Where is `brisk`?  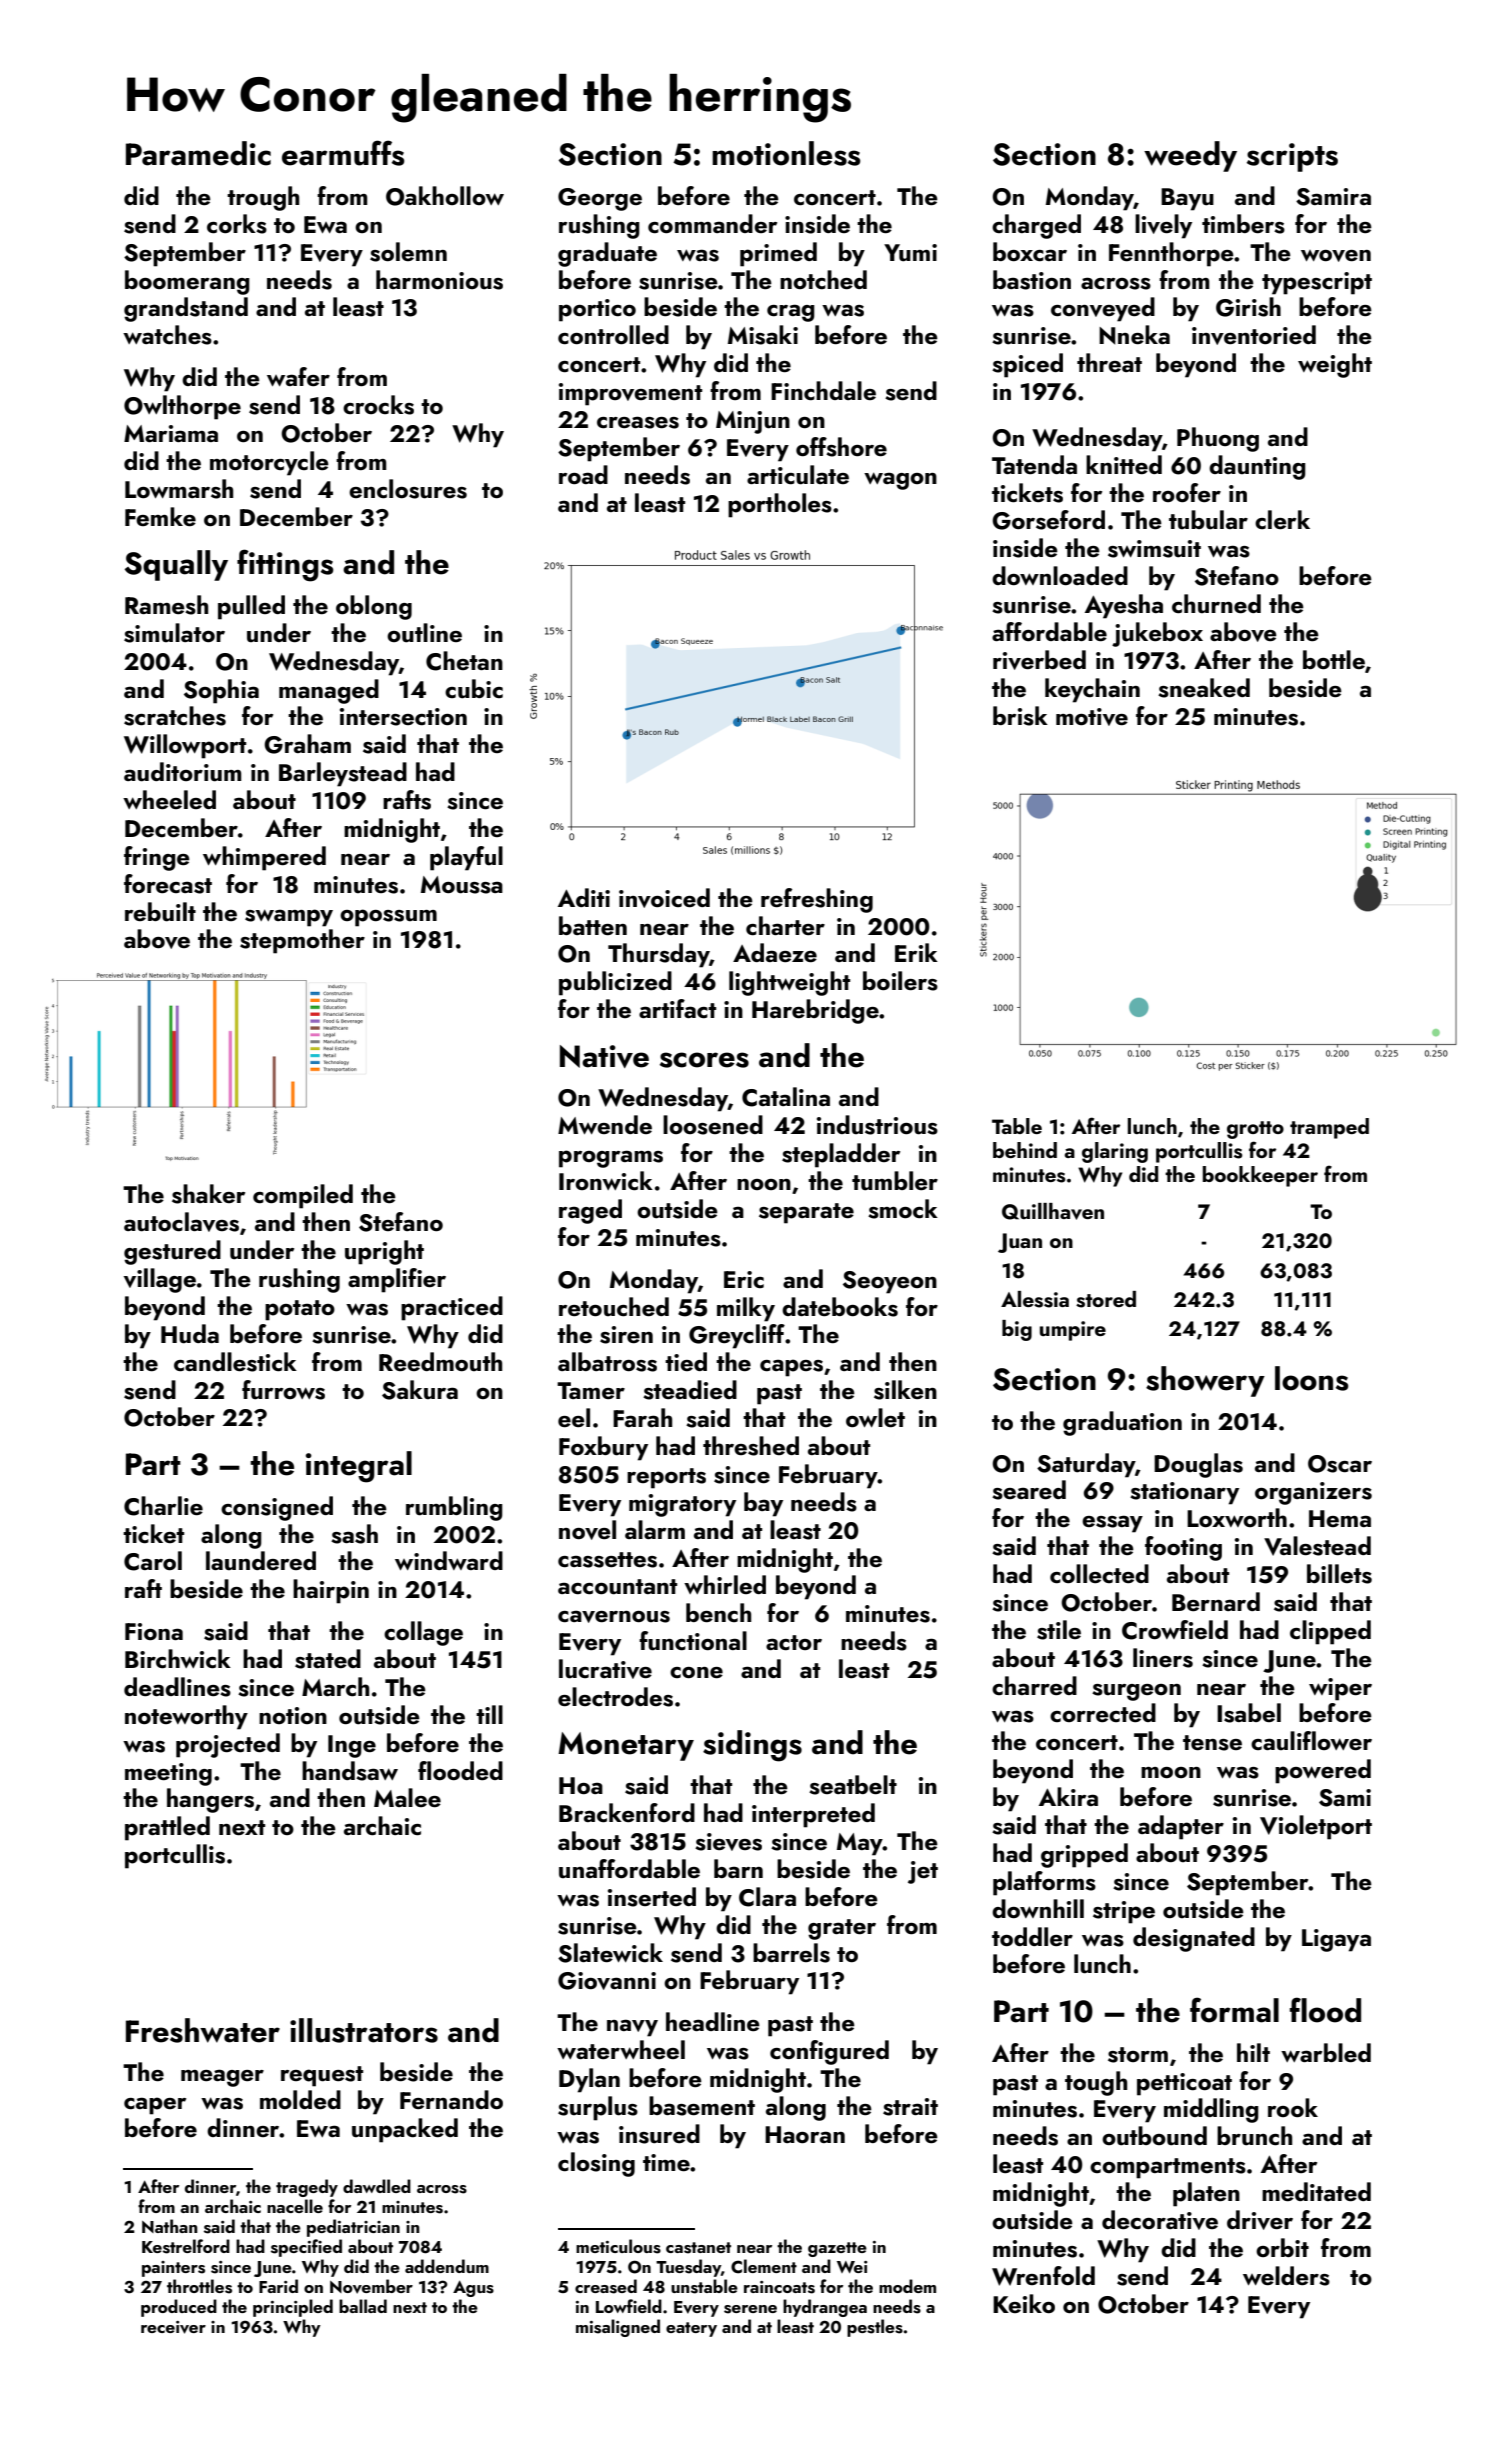
brisk is located at coordinates (1020, 716).
